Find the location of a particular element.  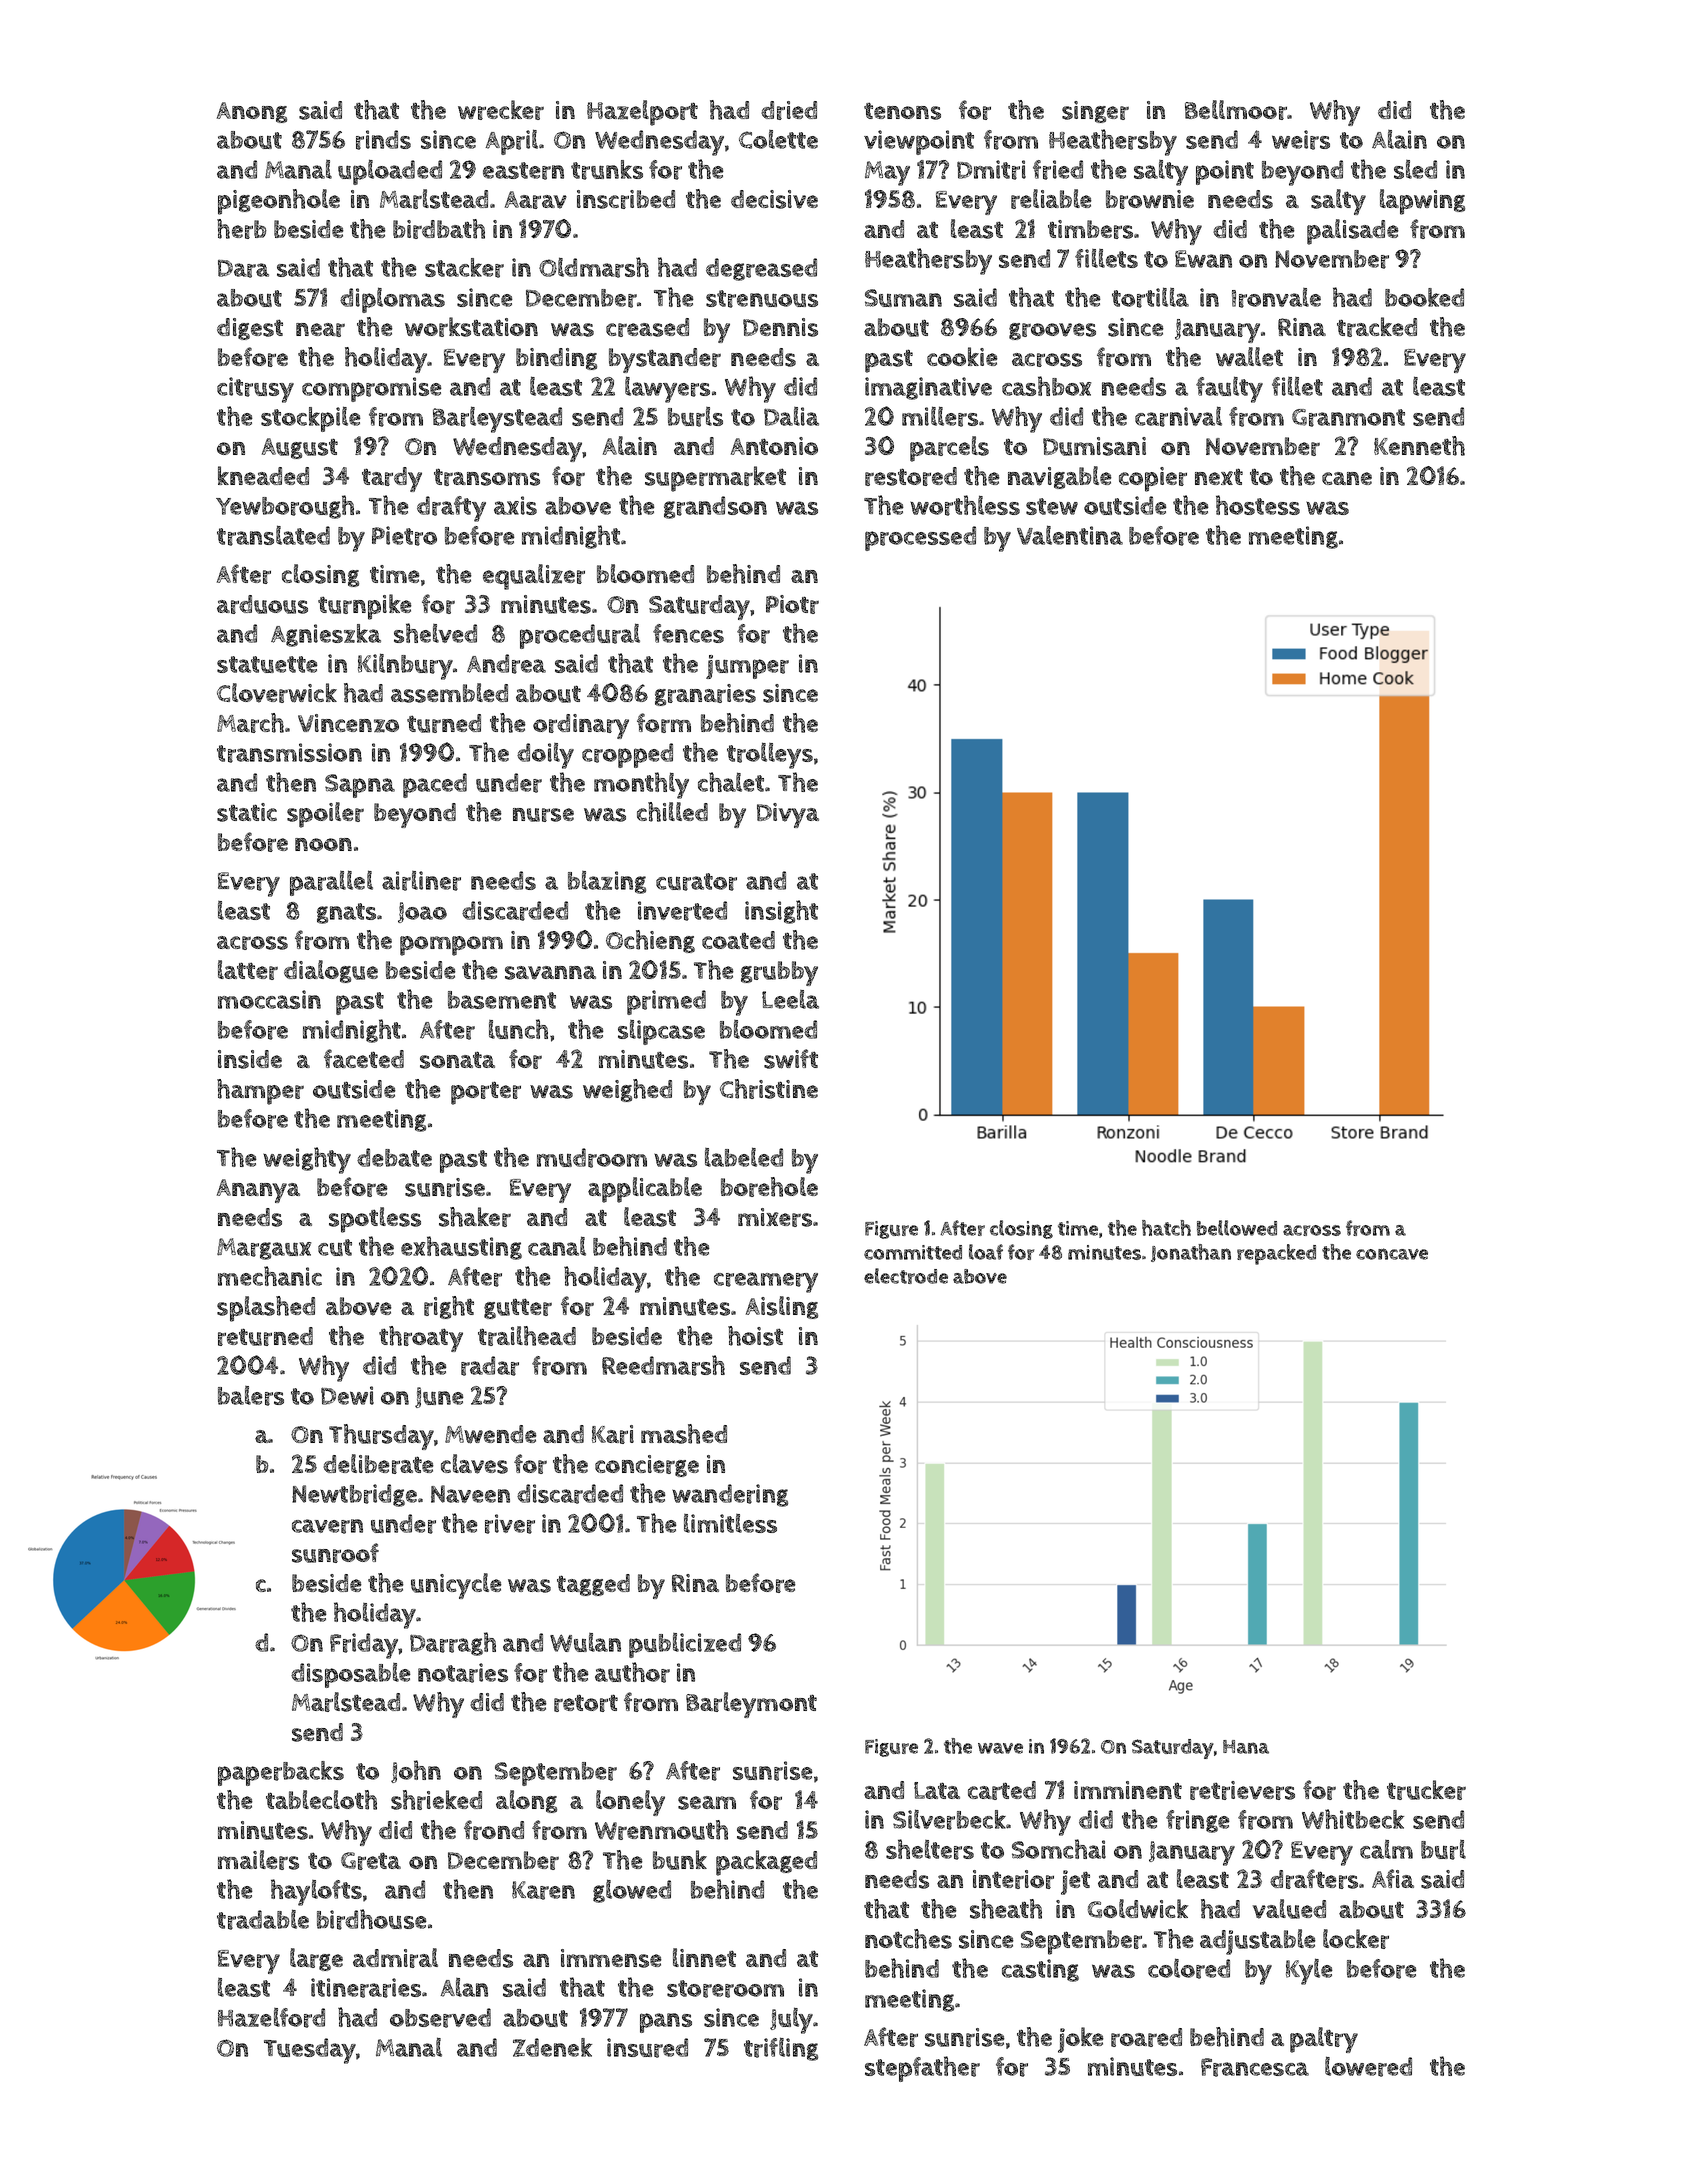

Goldwick is located at coordinates (1138, 1909).
